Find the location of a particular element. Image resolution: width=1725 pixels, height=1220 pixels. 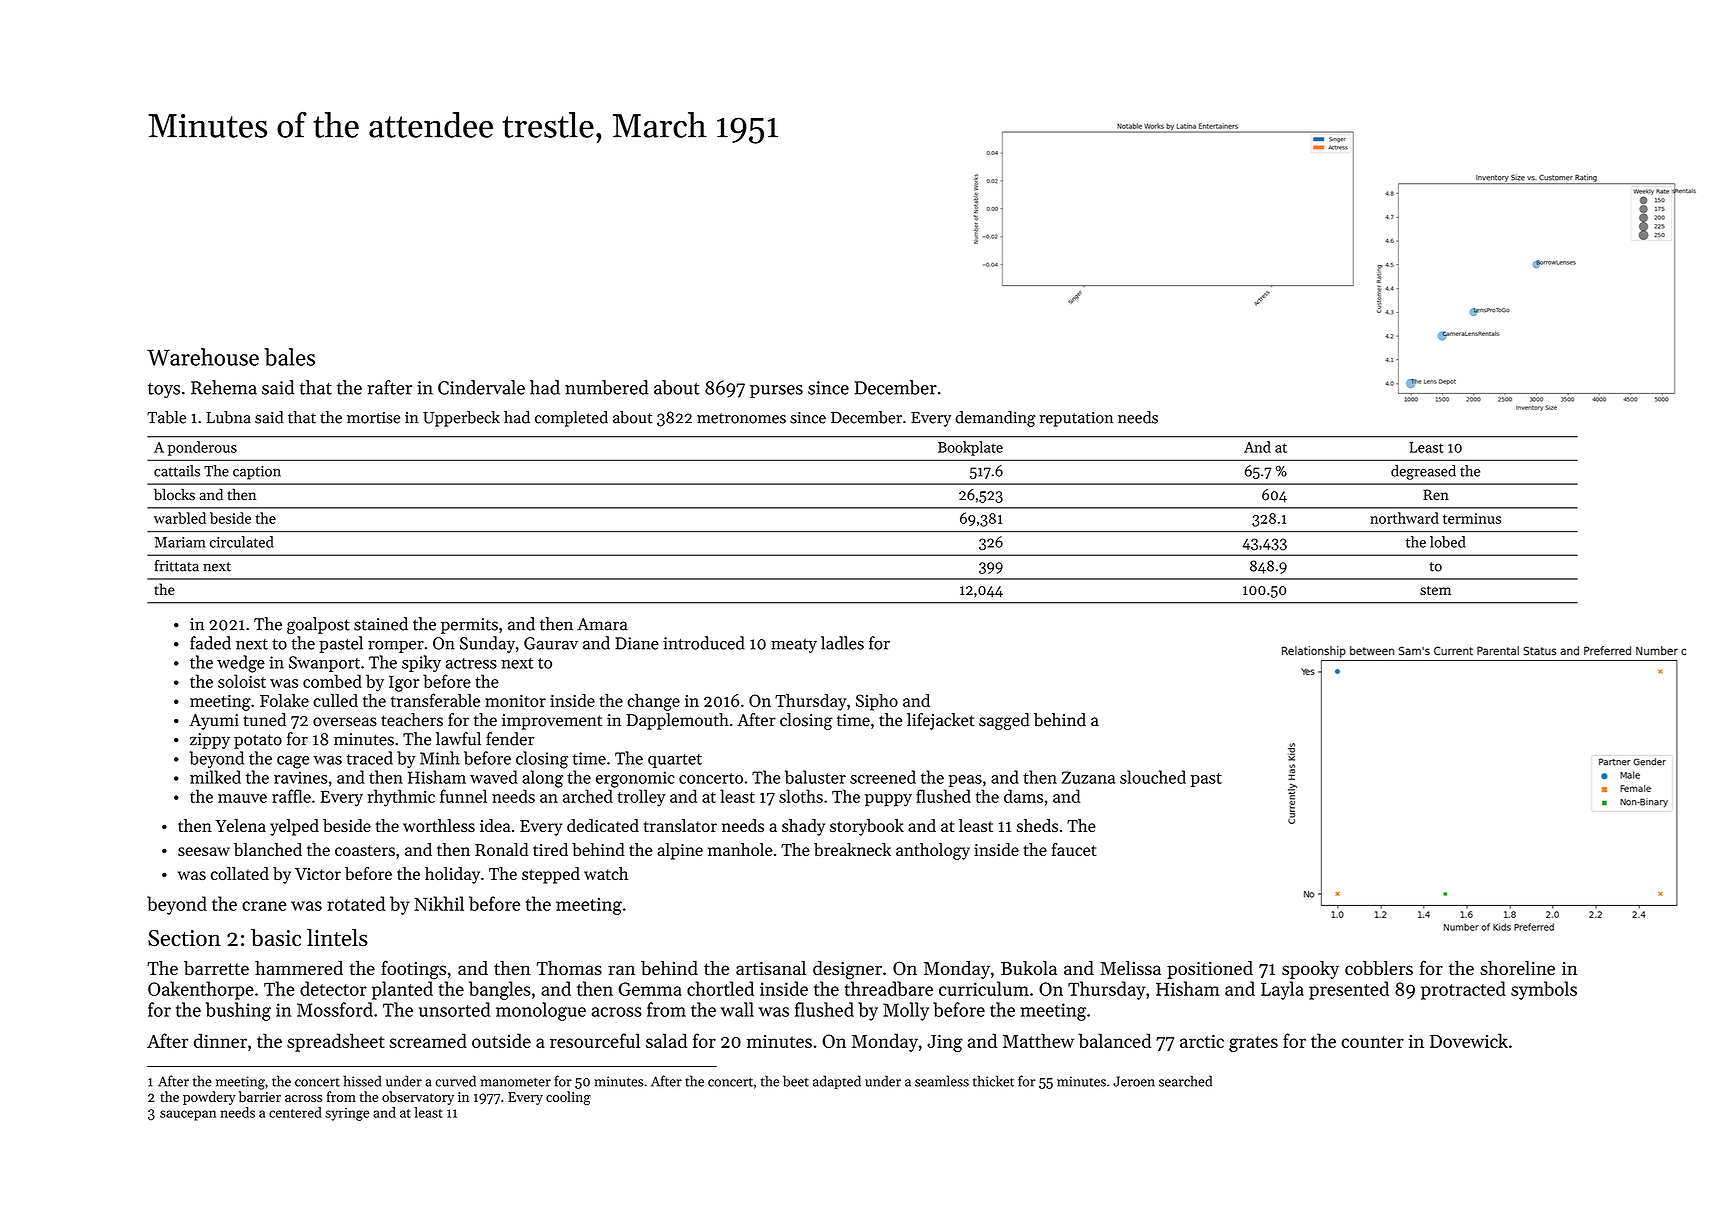

raffle is located at coordinates (291, 796).
